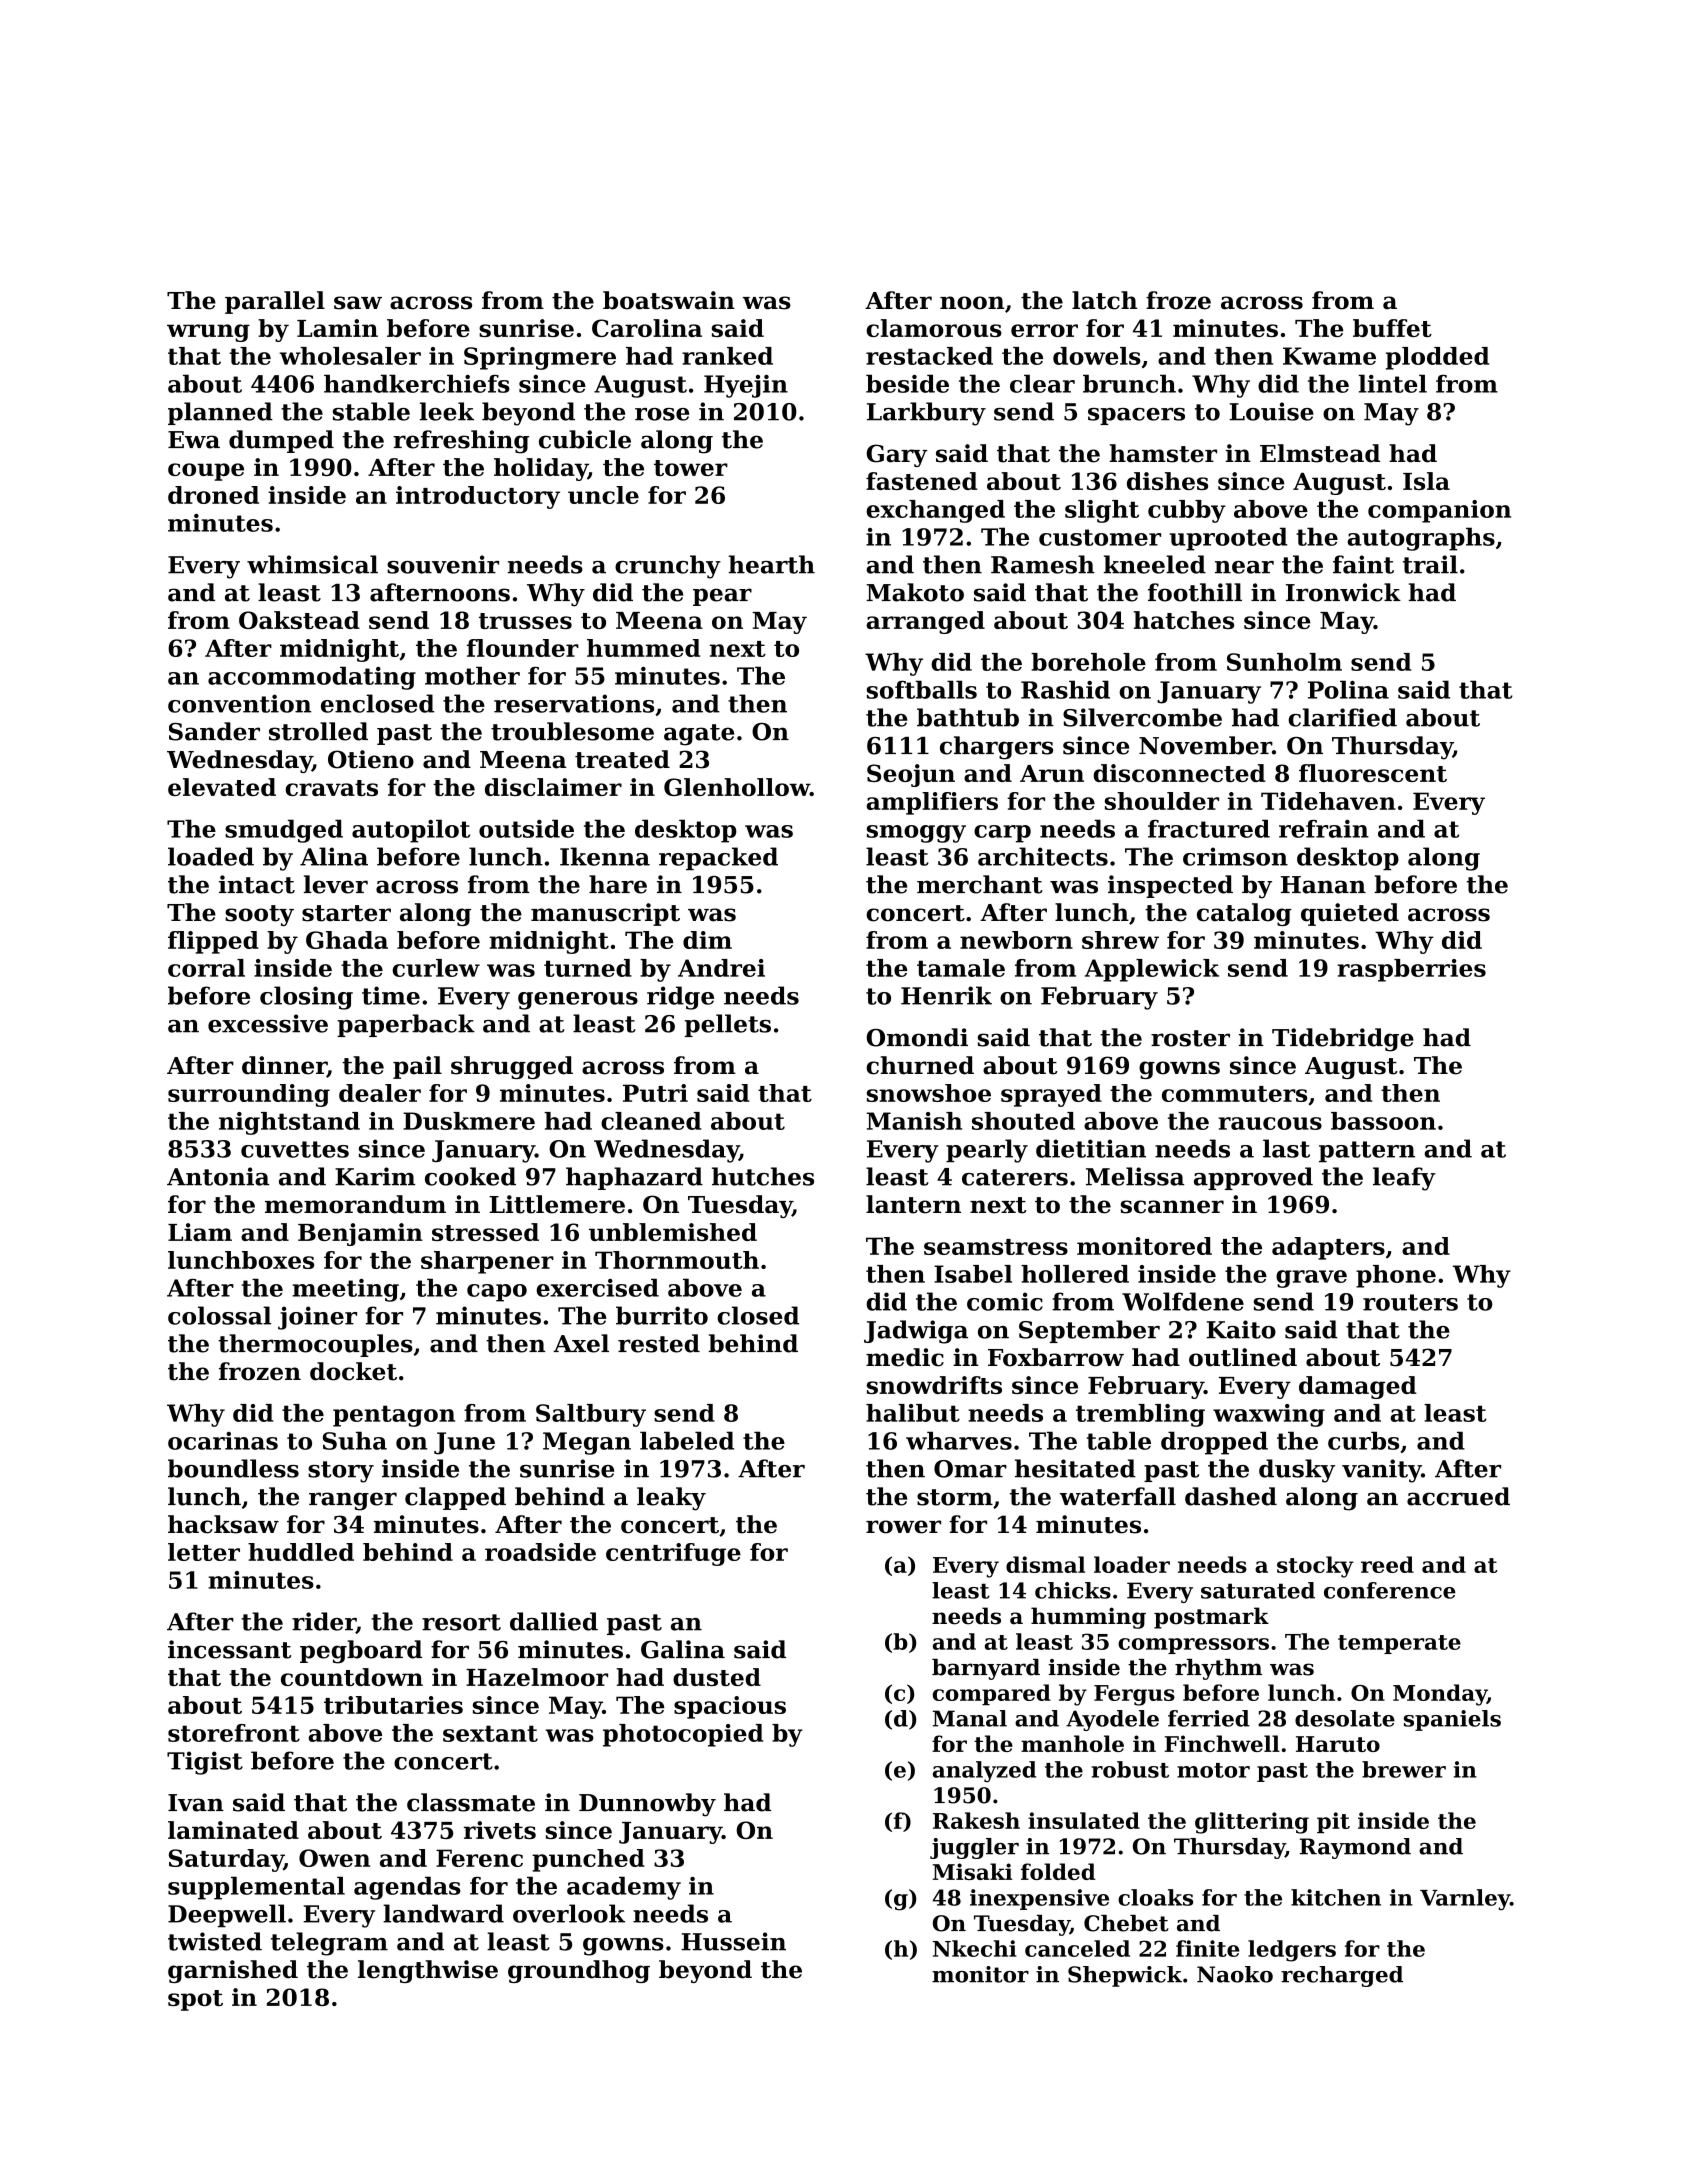  I want to click on souvenir, so click(443, 564).
